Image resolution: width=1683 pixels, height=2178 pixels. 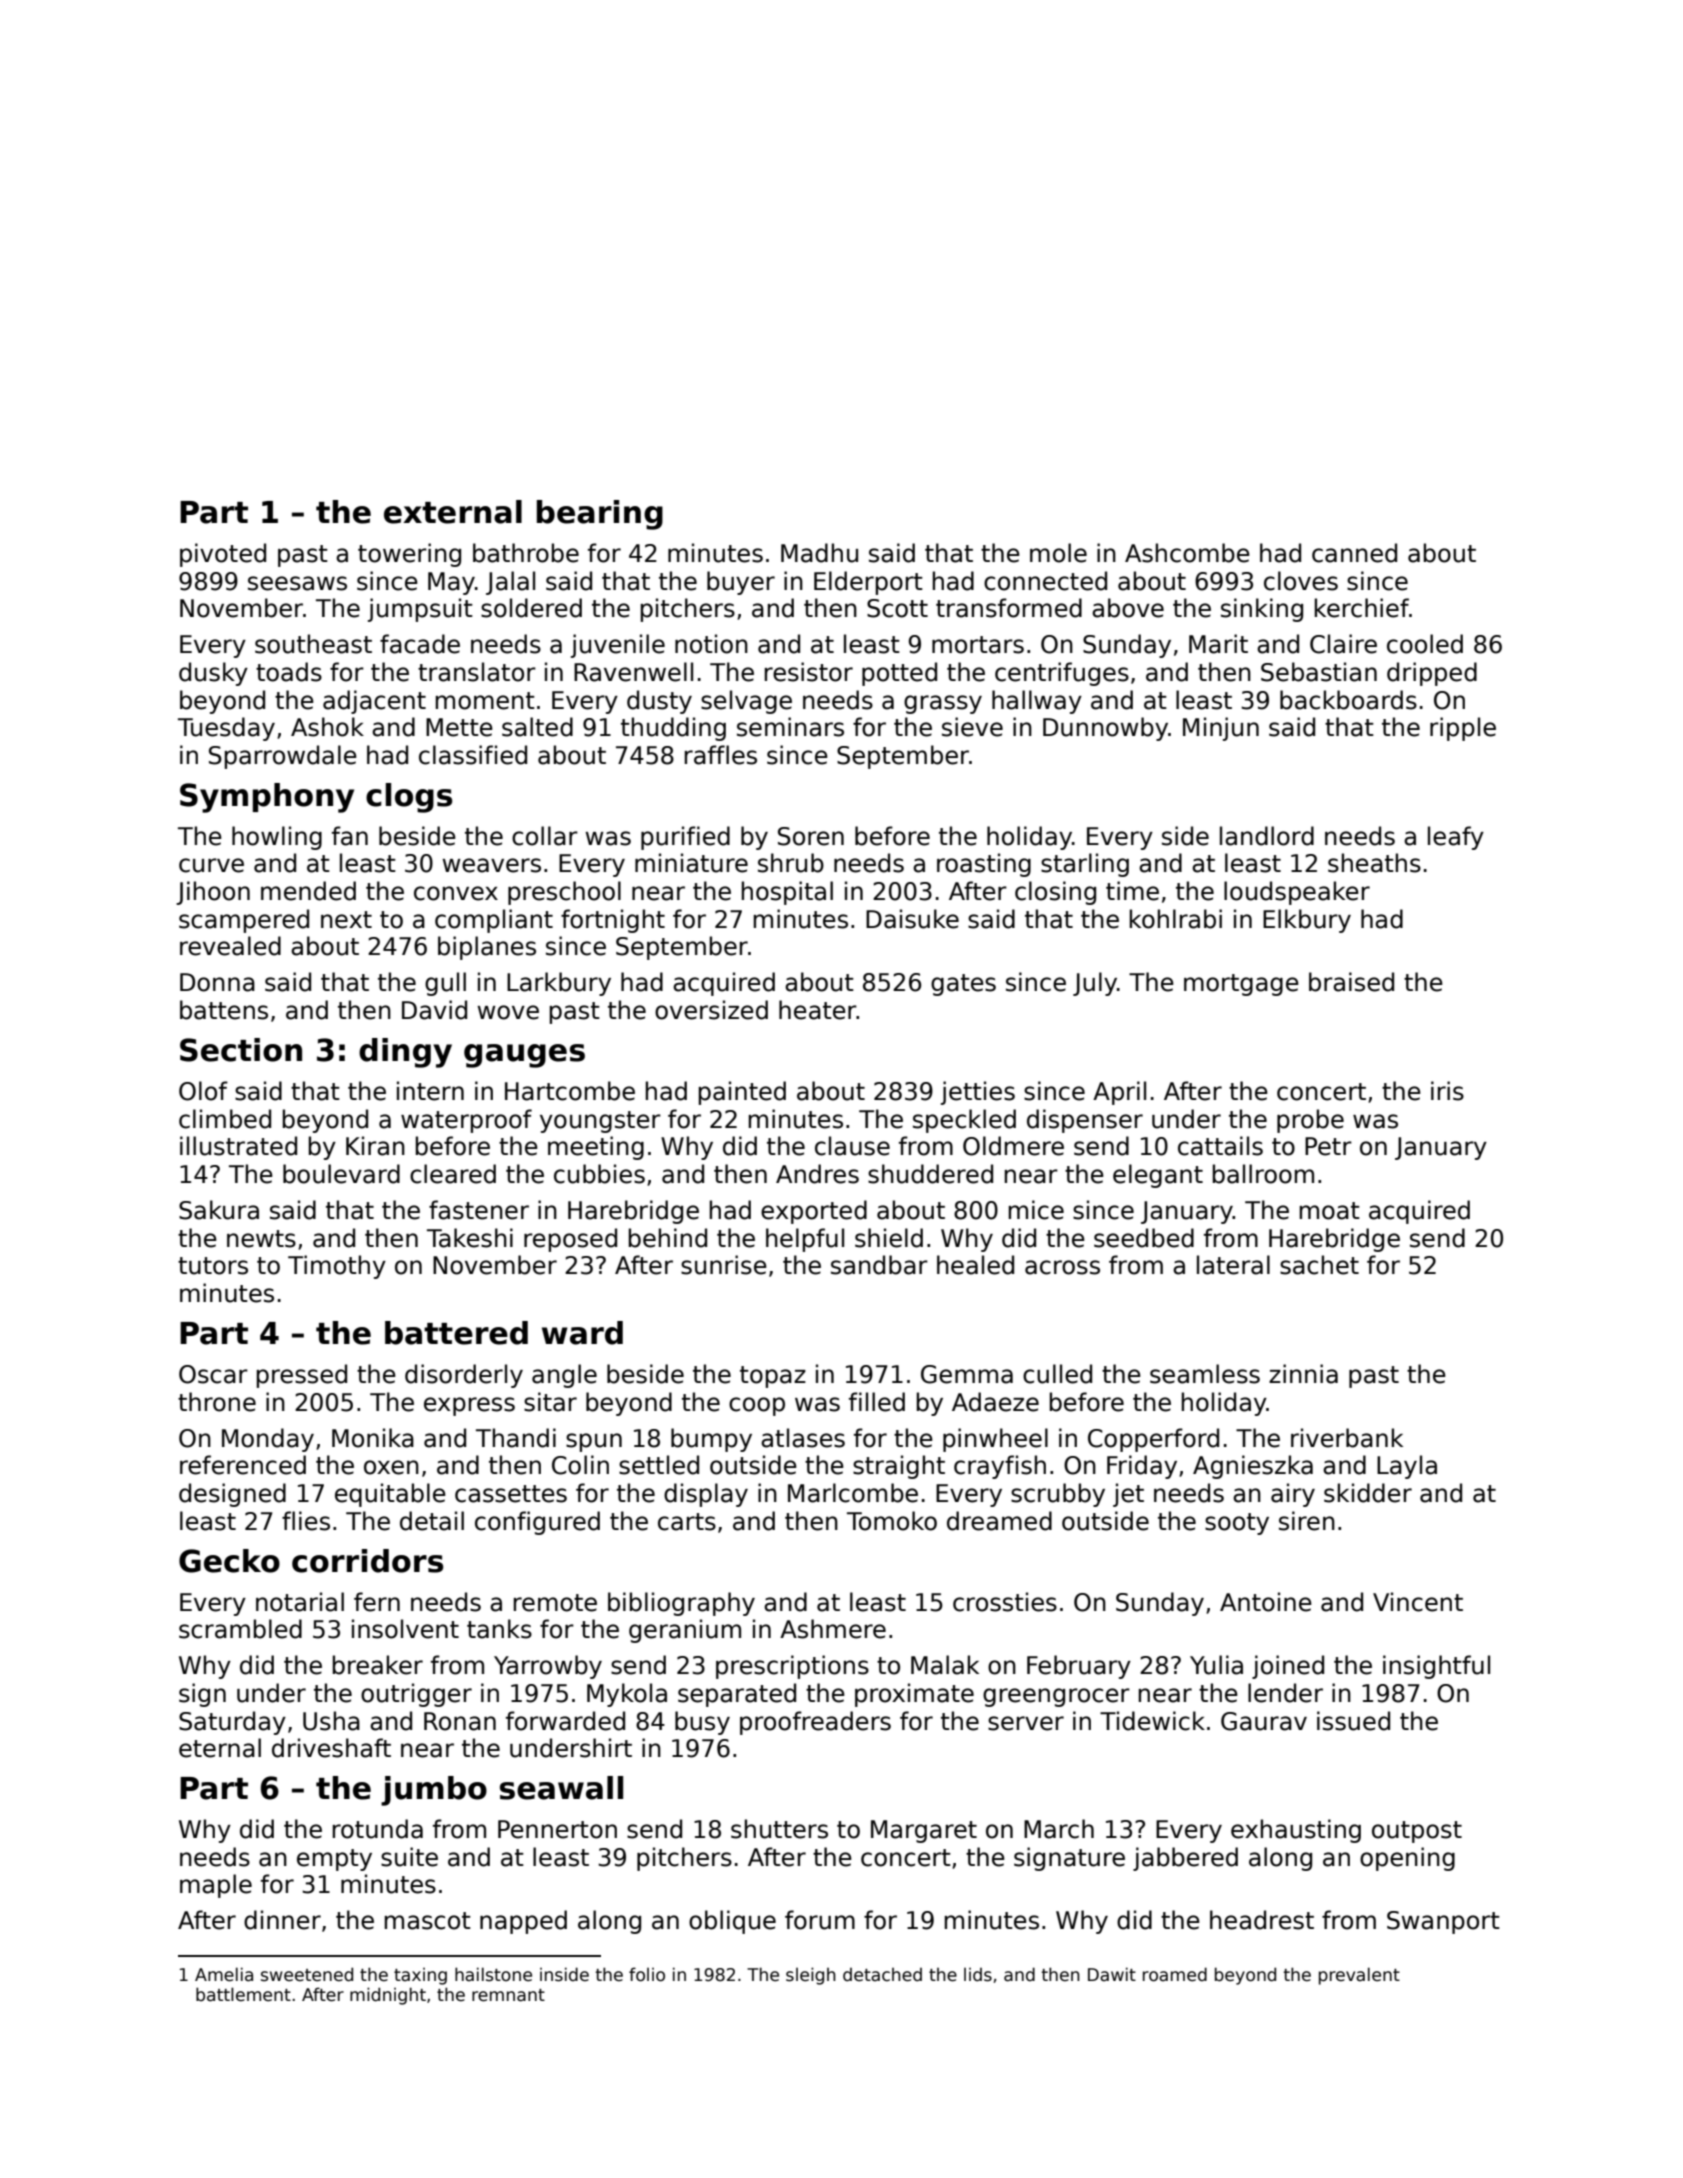 What do you see at coordinates (456, 1333) in the screenshot?
I see `battered` at bounding box center [456, 1333].
